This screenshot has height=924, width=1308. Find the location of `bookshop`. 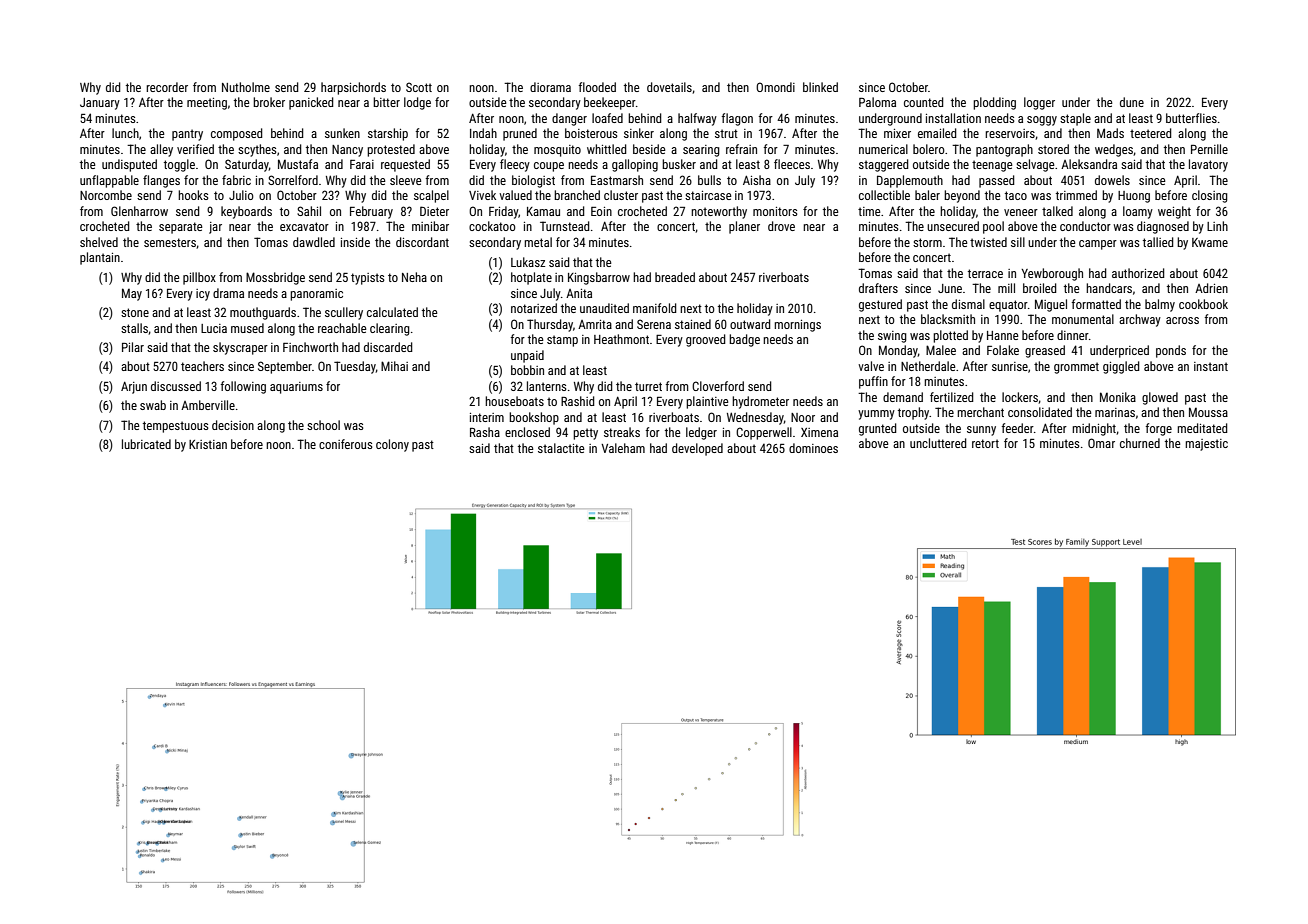

bookshop is located at coordinates (534, 418).
